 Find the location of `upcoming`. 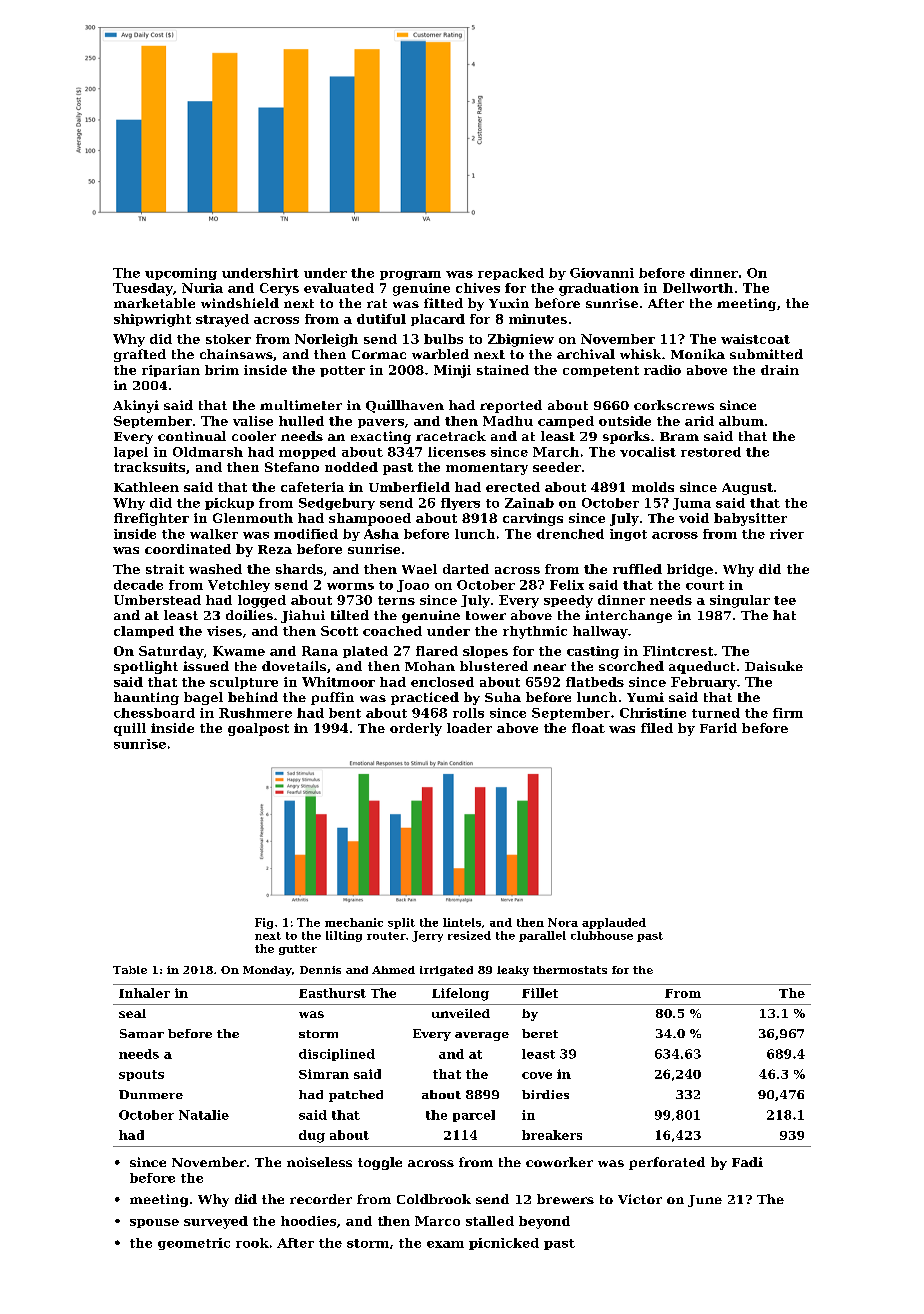

upcoming is located at coordinates (181, 274).
